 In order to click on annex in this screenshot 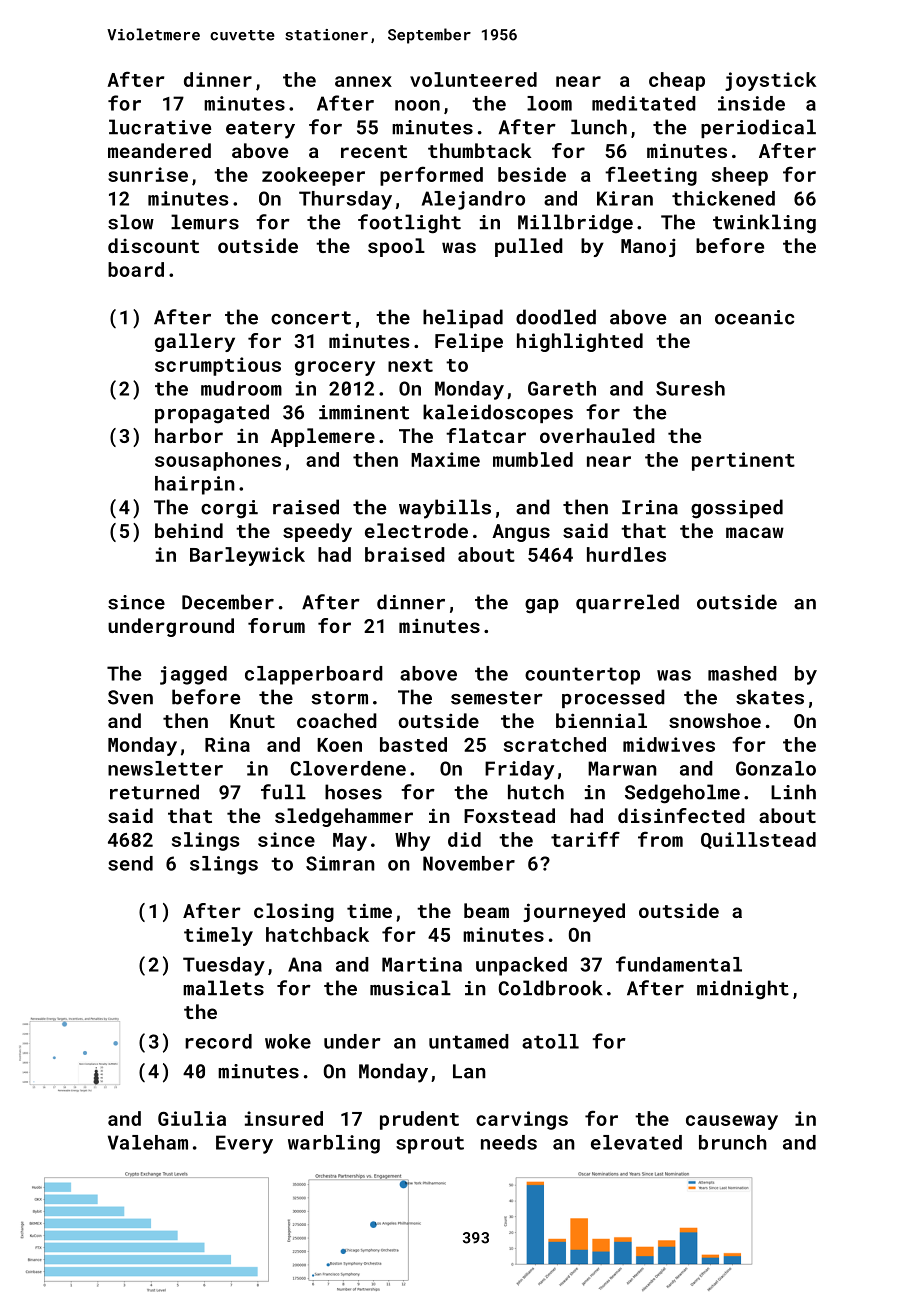, I will do `click(363, 81)`.
